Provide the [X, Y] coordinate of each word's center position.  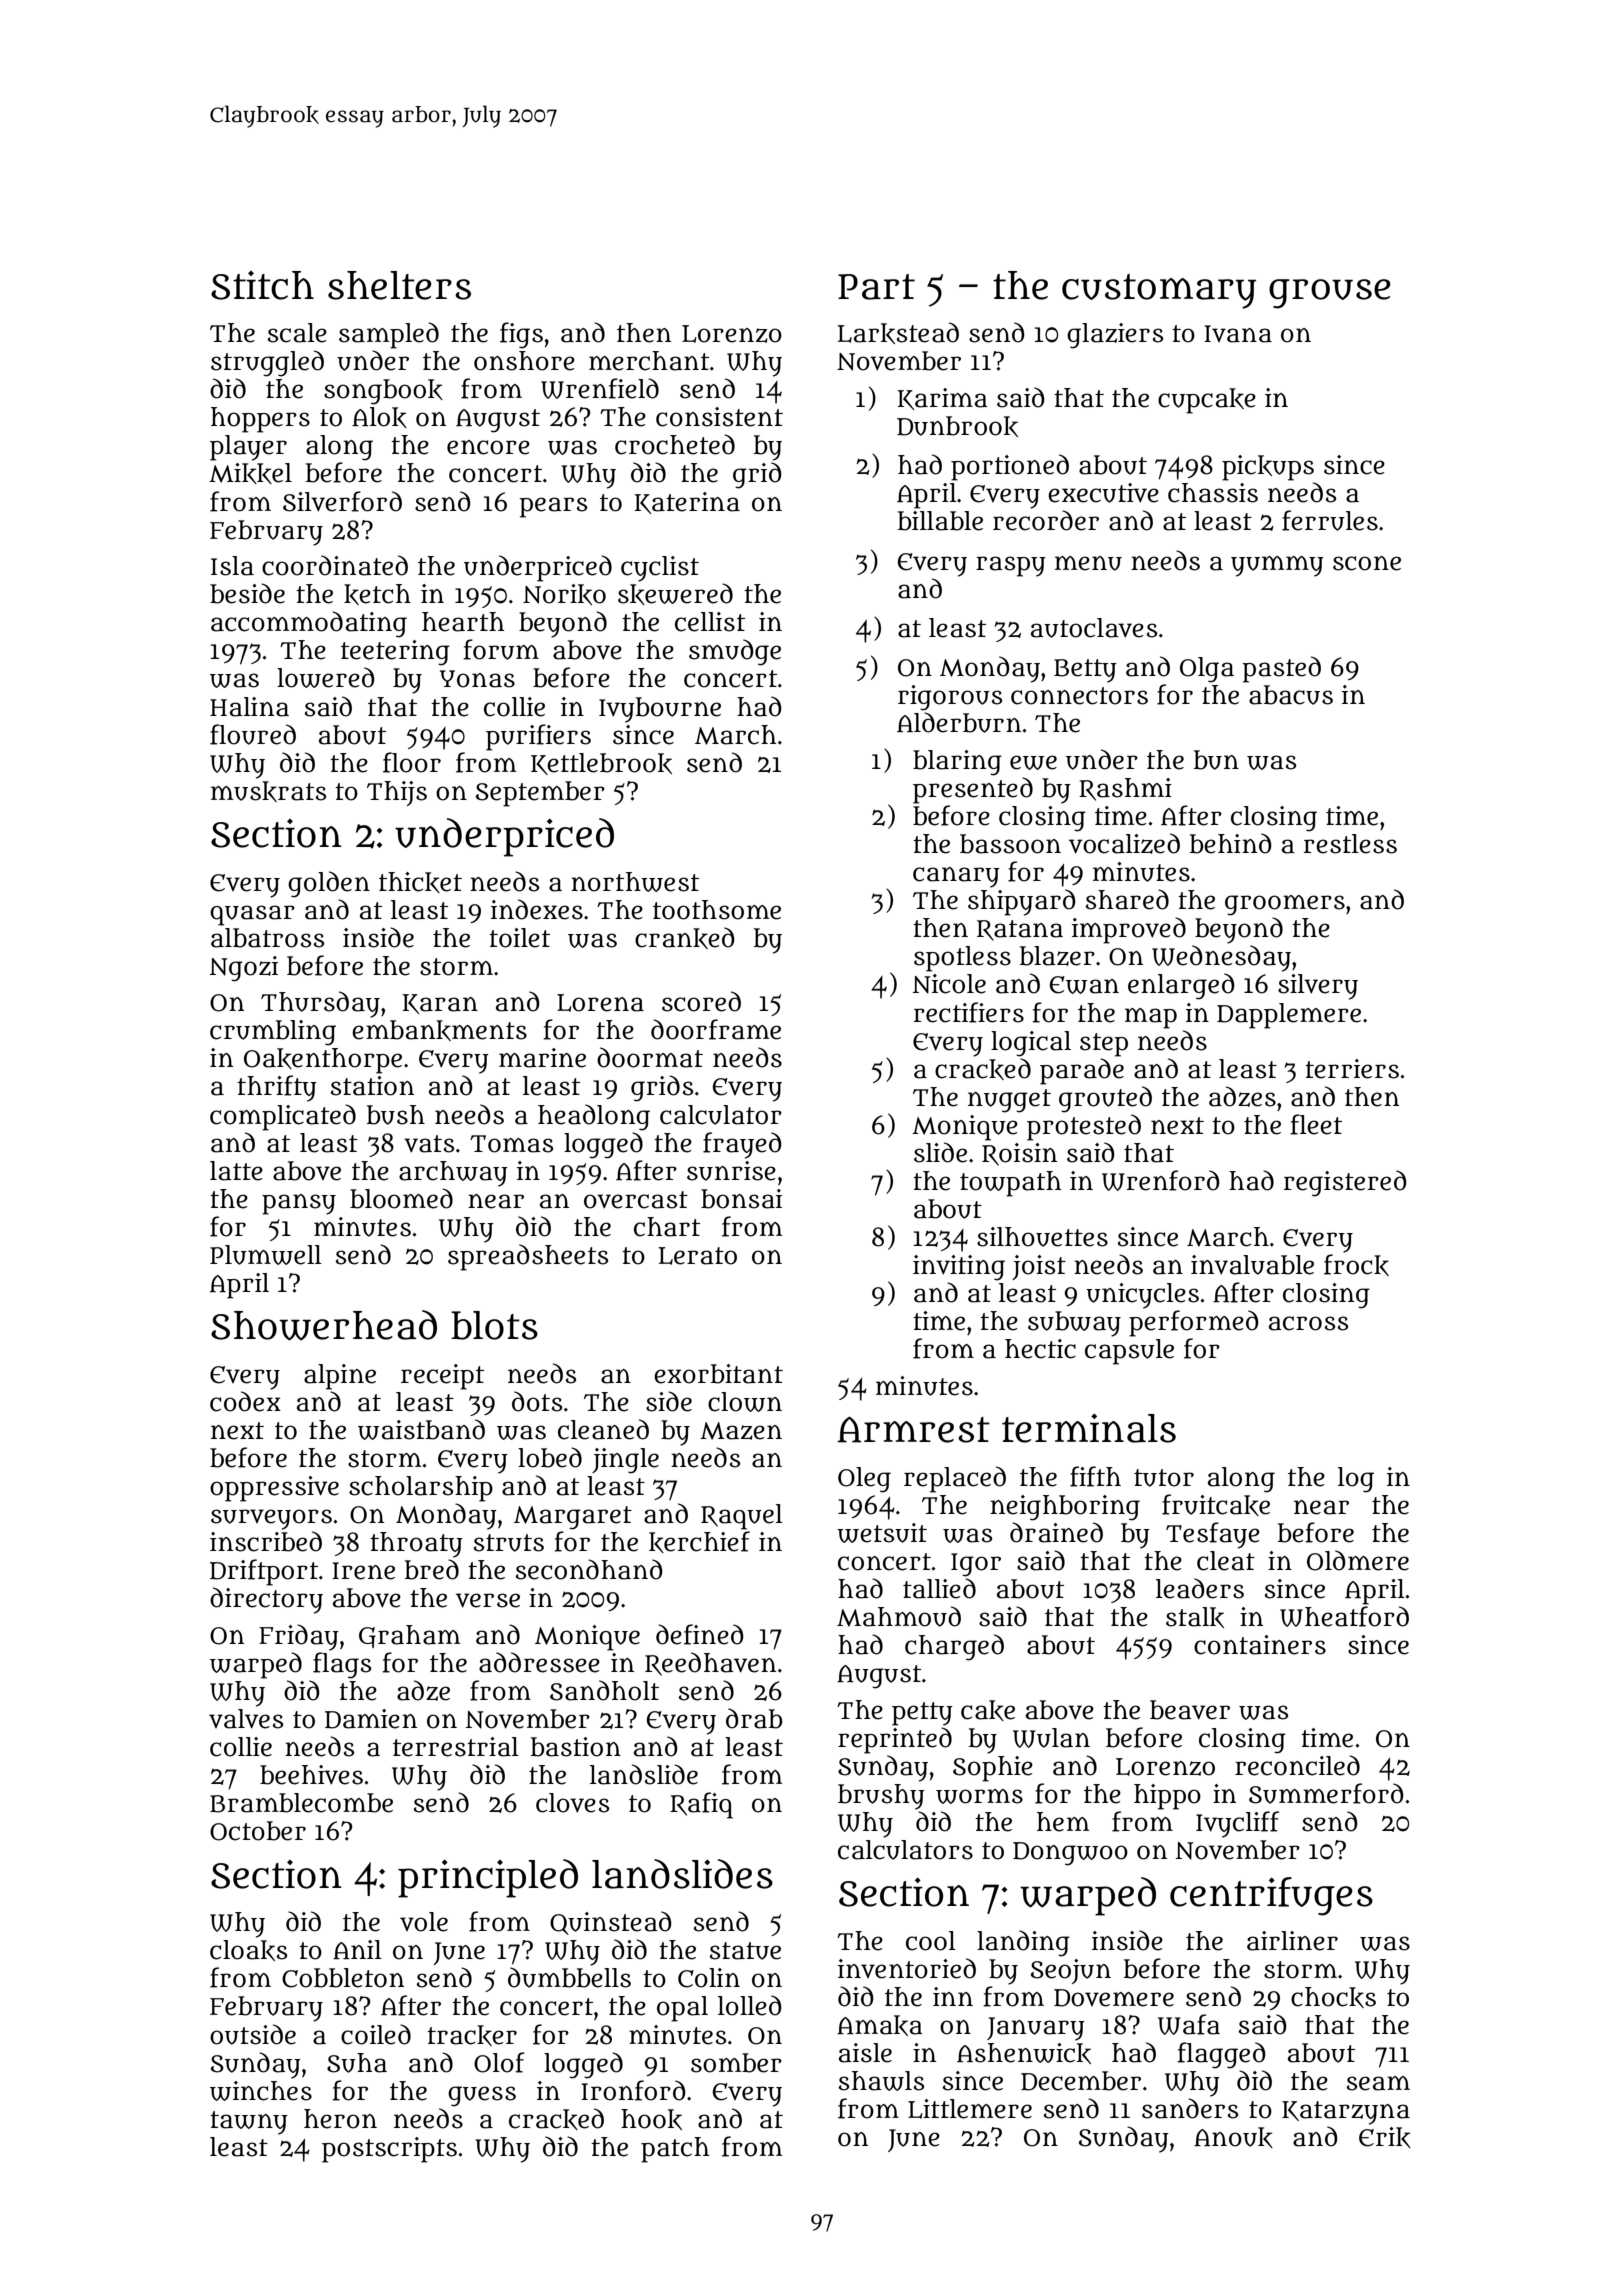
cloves [572, 1803]
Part [876, 287]
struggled [267, 363]
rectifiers [969, 1012]
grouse [1330, 294]
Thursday [320, 1004]
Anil [357, 1949]
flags [342, 1665]
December [1081, 2081]
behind [1231, 843]
